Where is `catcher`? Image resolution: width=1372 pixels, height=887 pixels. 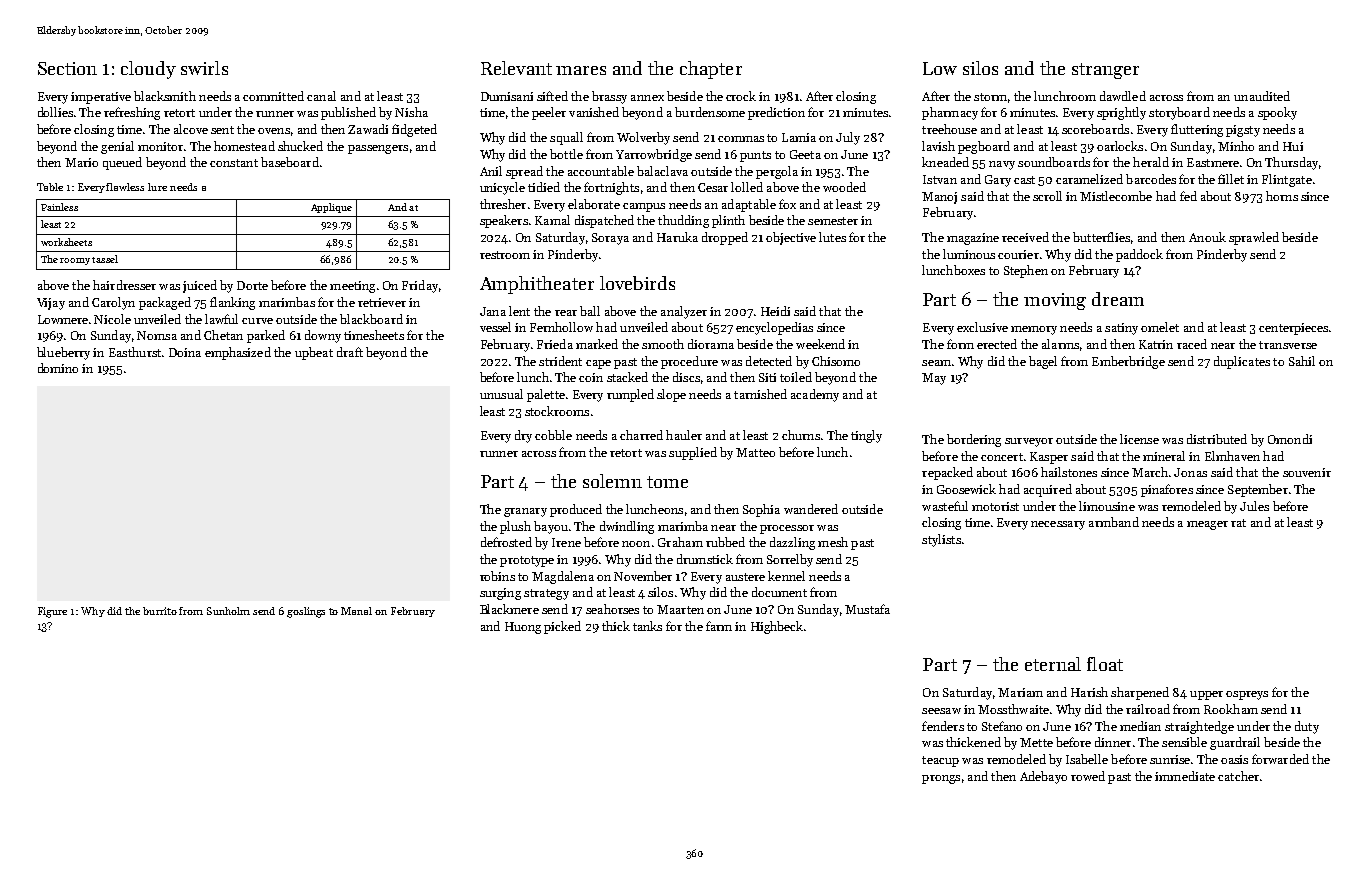
catcher is located at coordinates (1238, 776).
